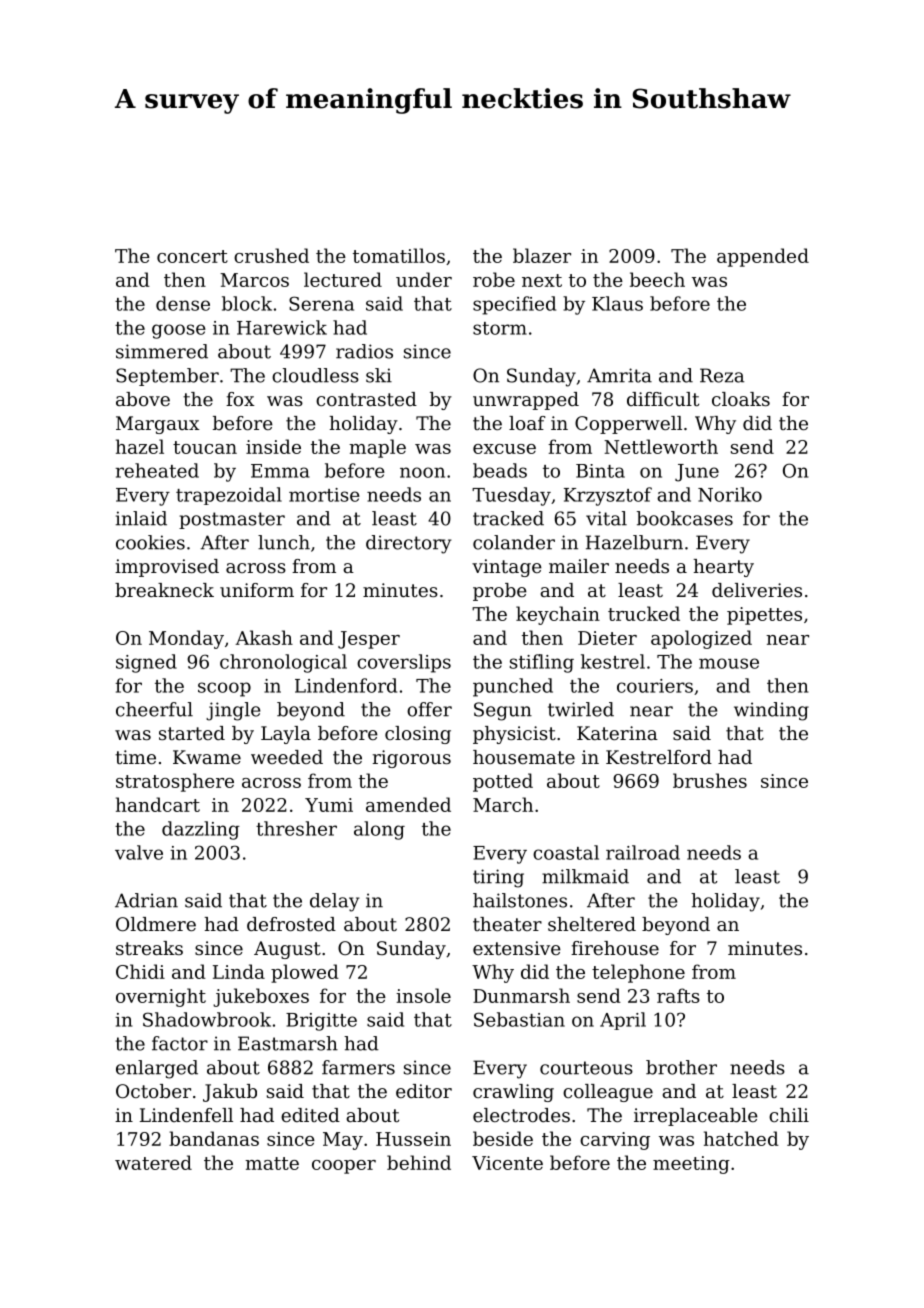 This page has height=1308, width=924. Describe the element at coordinates (153, 1162) in the page. I see `watered` at that location.
